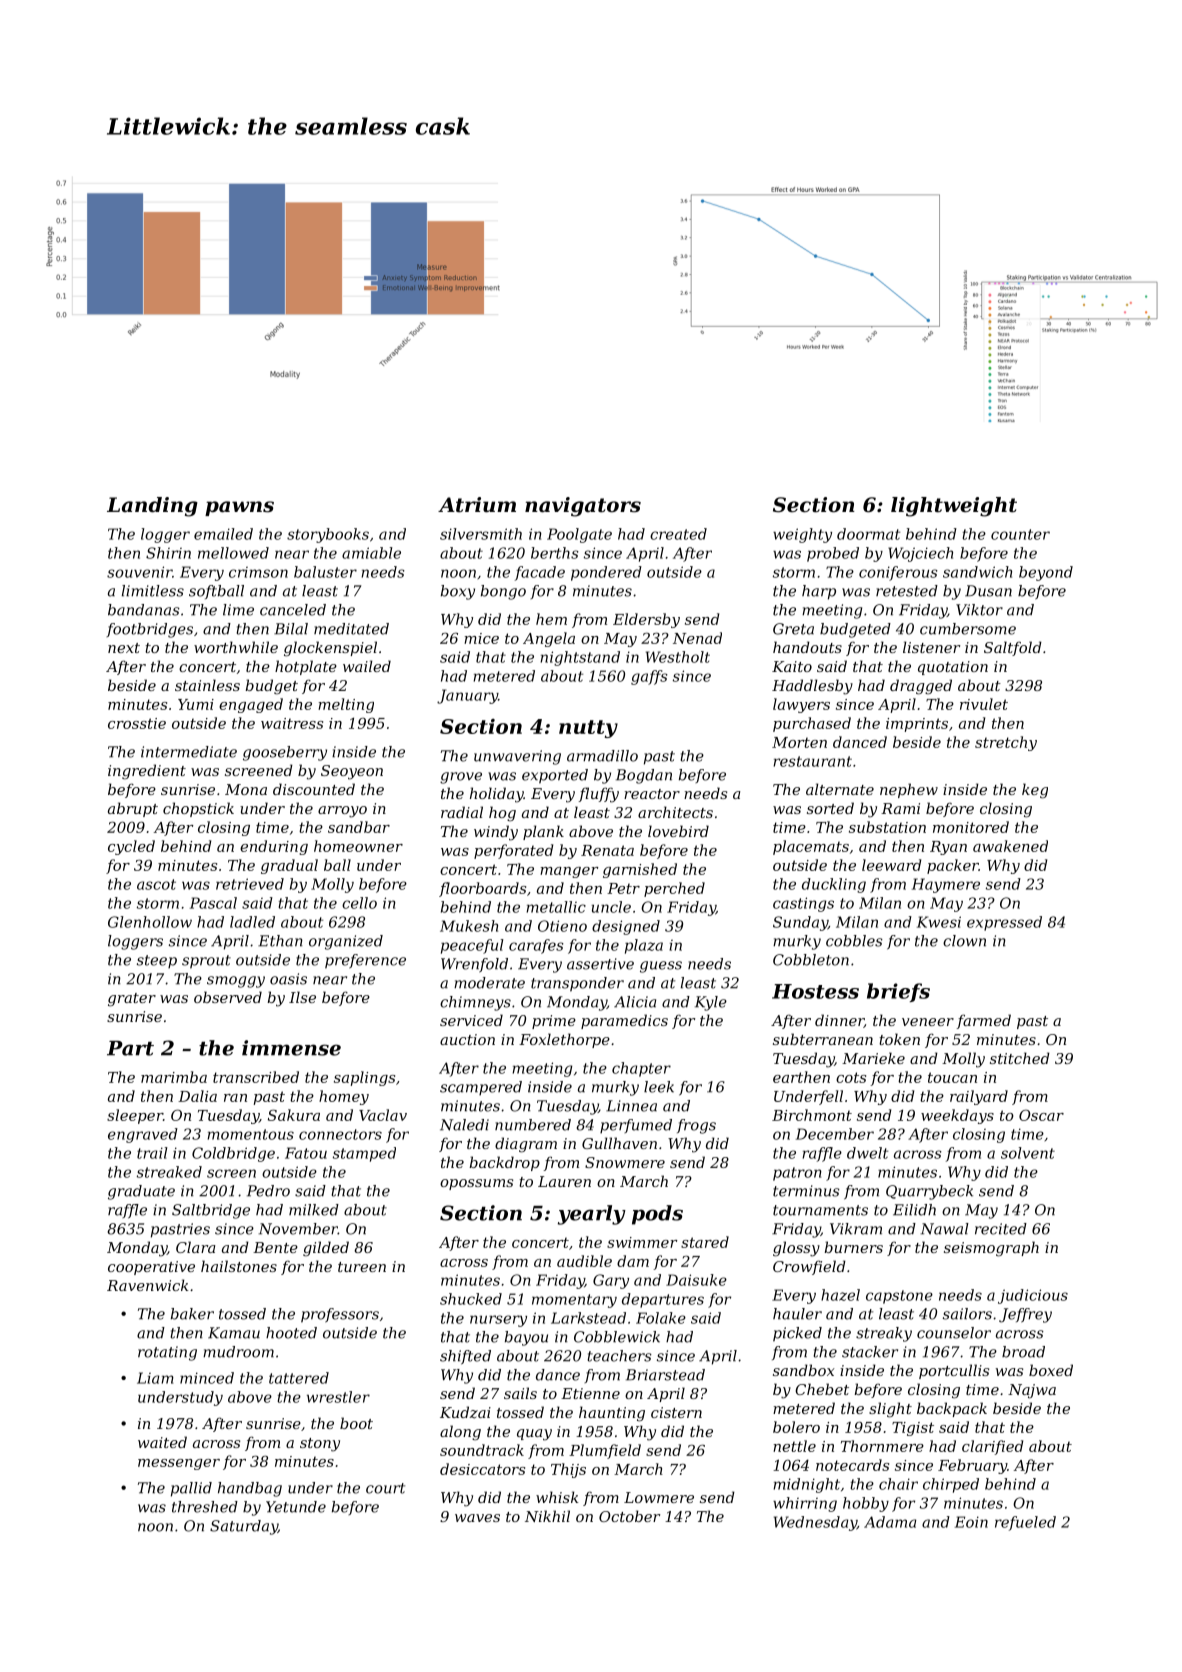 The height and width of the document is (1672, 1182). I want to click on rotating, so click(167, 1353).
